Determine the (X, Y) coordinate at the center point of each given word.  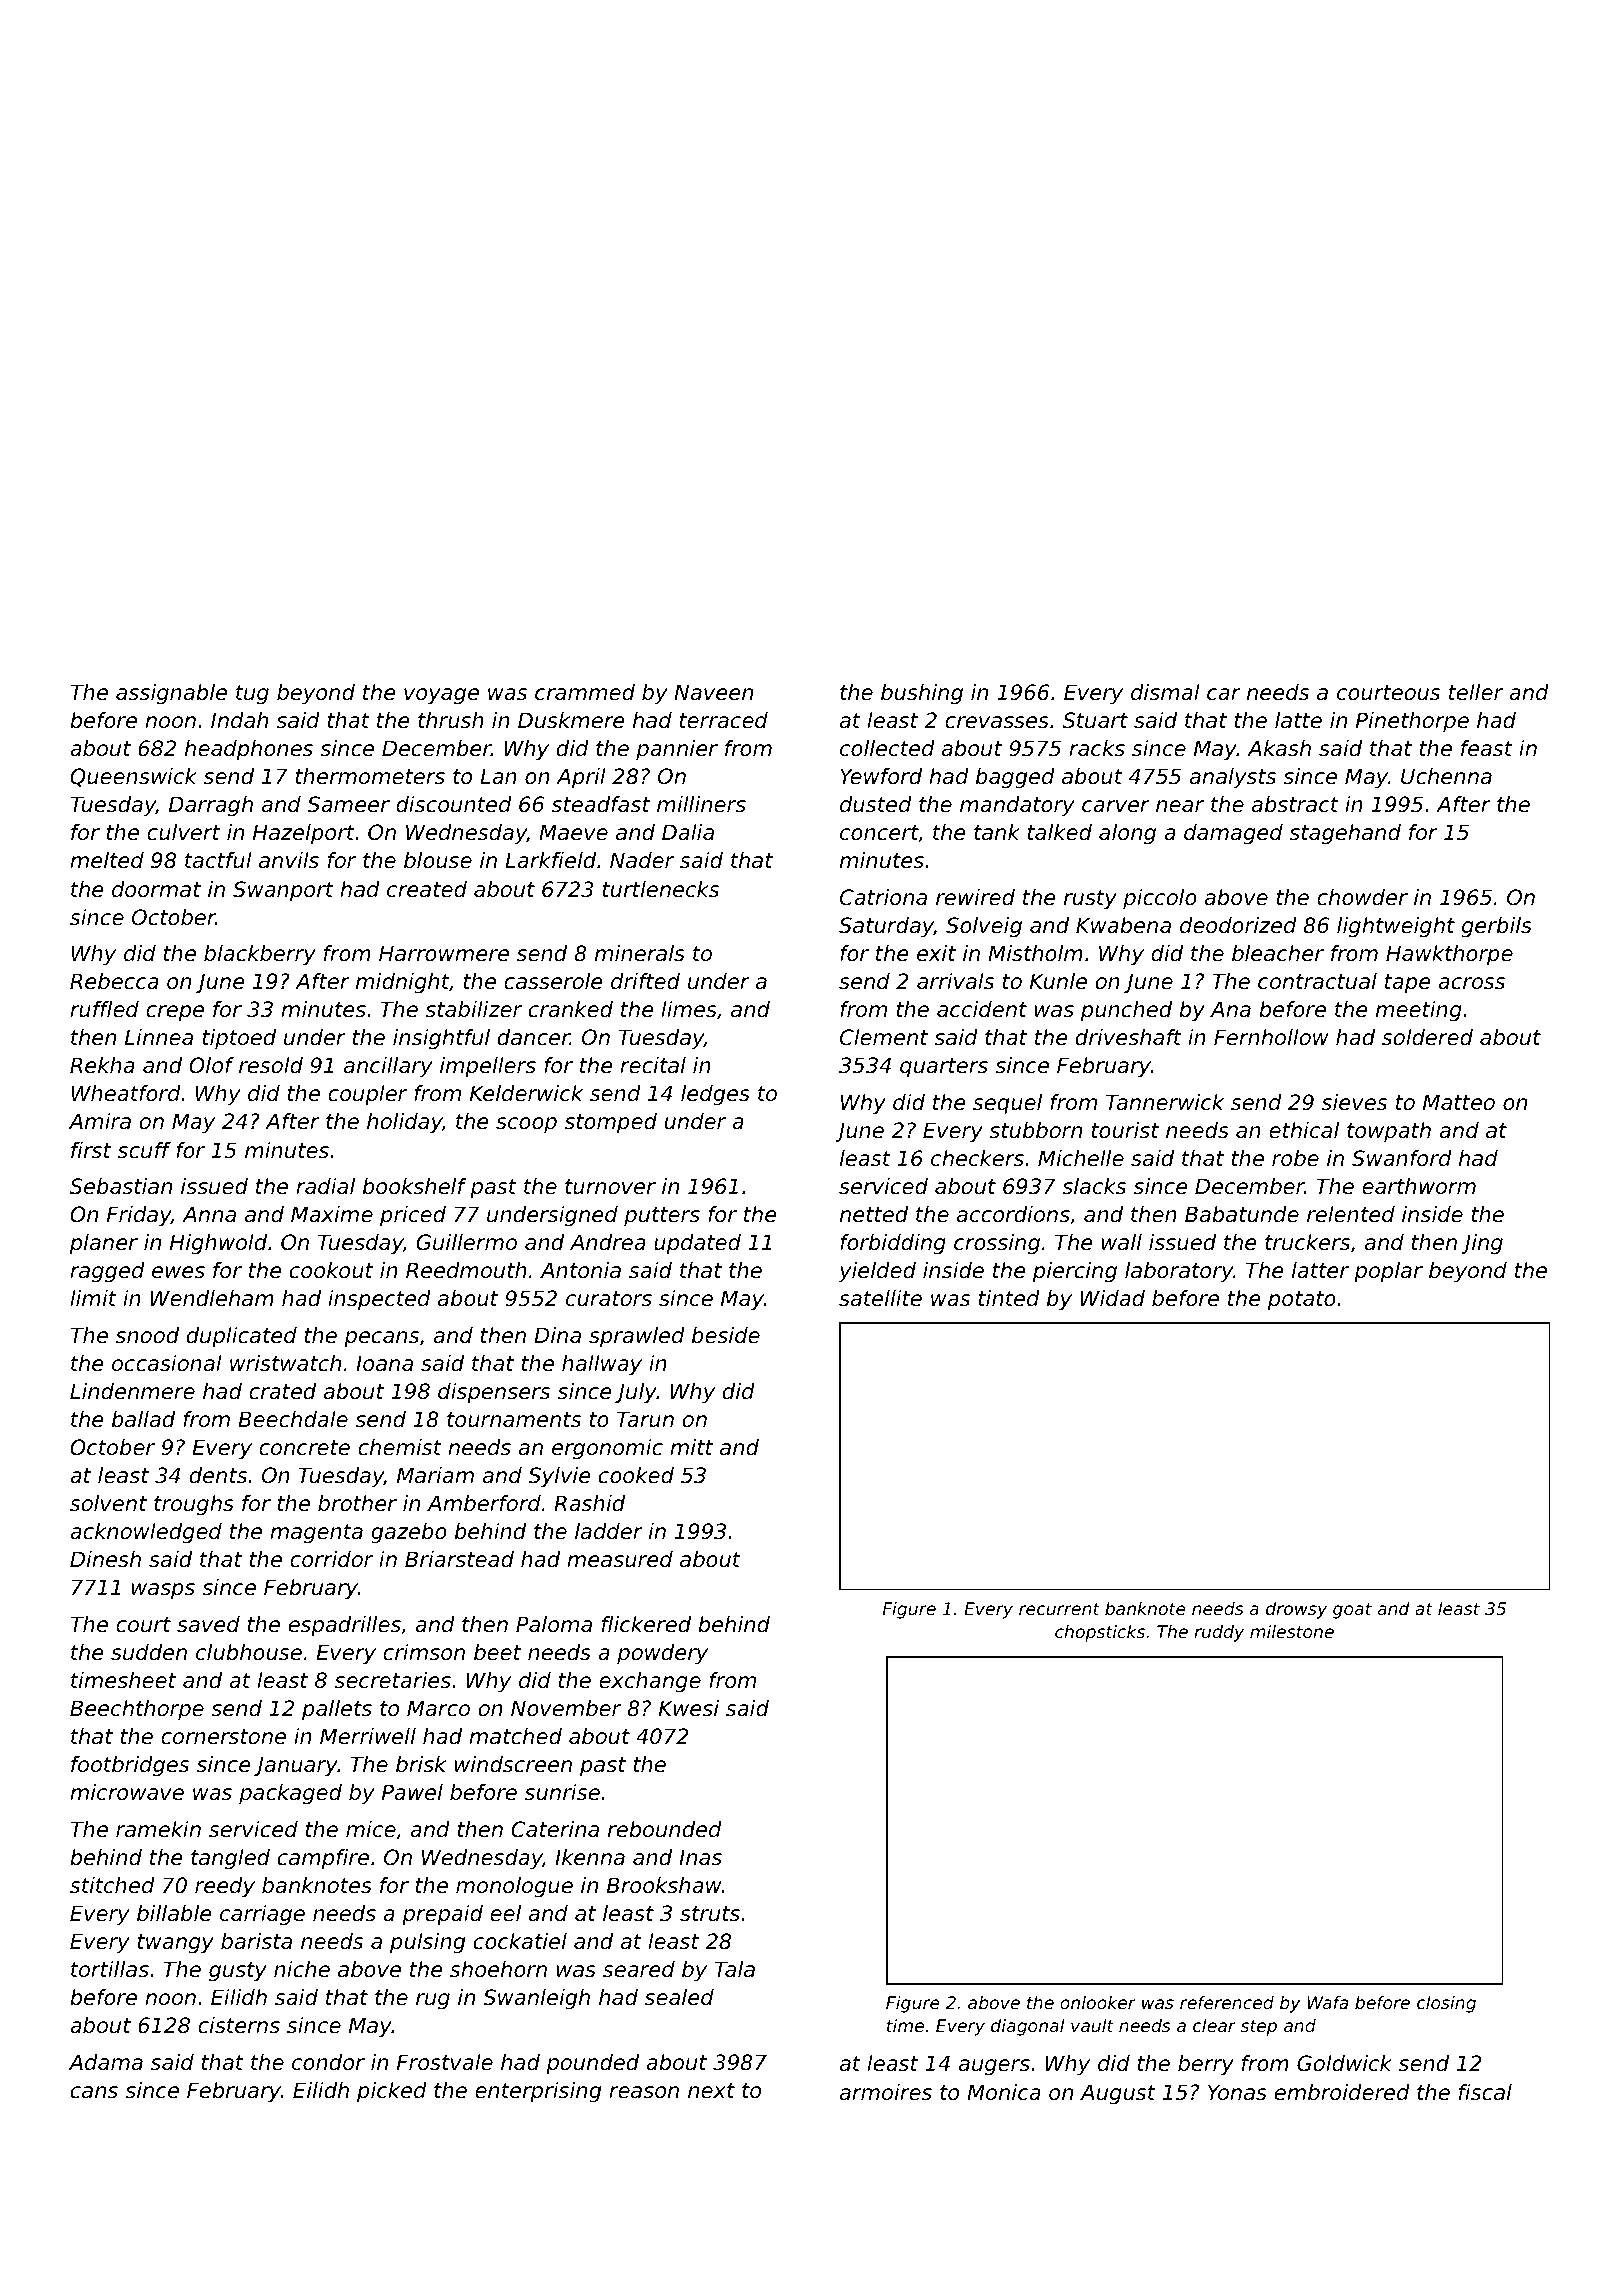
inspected (379, 1300)
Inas (700, 1857)
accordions (1013, 1214)
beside (726, 1335)
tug (252, 695)
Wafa (1327, 2002)
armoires (886, 2092)
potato (1302, 1301)
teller (1476, 692)
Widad (1112, 1298)
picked (392, 2092)
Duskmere (571, 720)
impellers (488, 1067)
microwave (127, 1792)
